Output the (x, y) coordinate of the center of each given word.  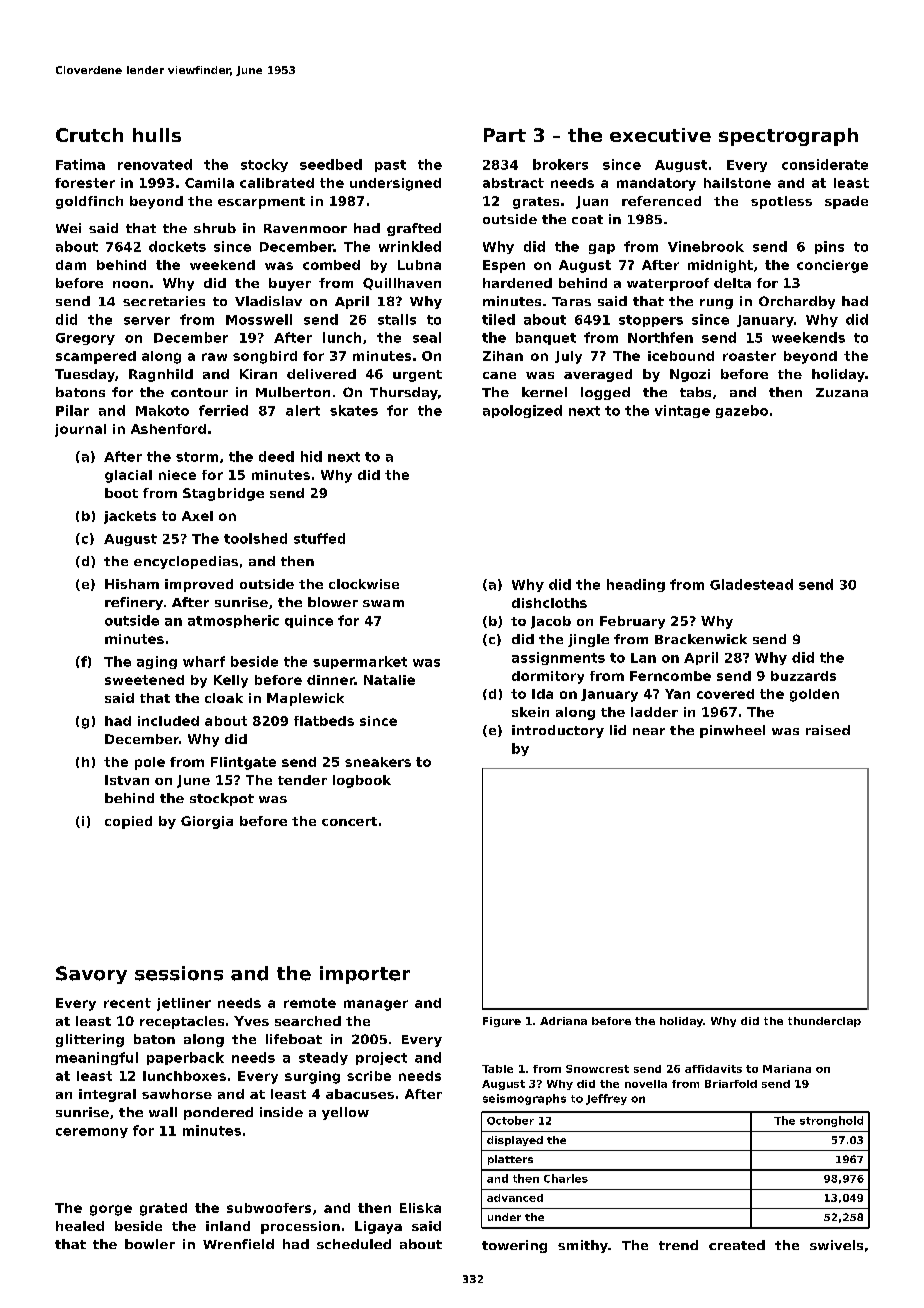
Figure (502, 1022)
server (147, 321)
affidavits (713, 1069)
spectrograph (788, 137)
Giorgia (207, 822)
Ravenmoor (305, 228)
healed (80, 1226)
